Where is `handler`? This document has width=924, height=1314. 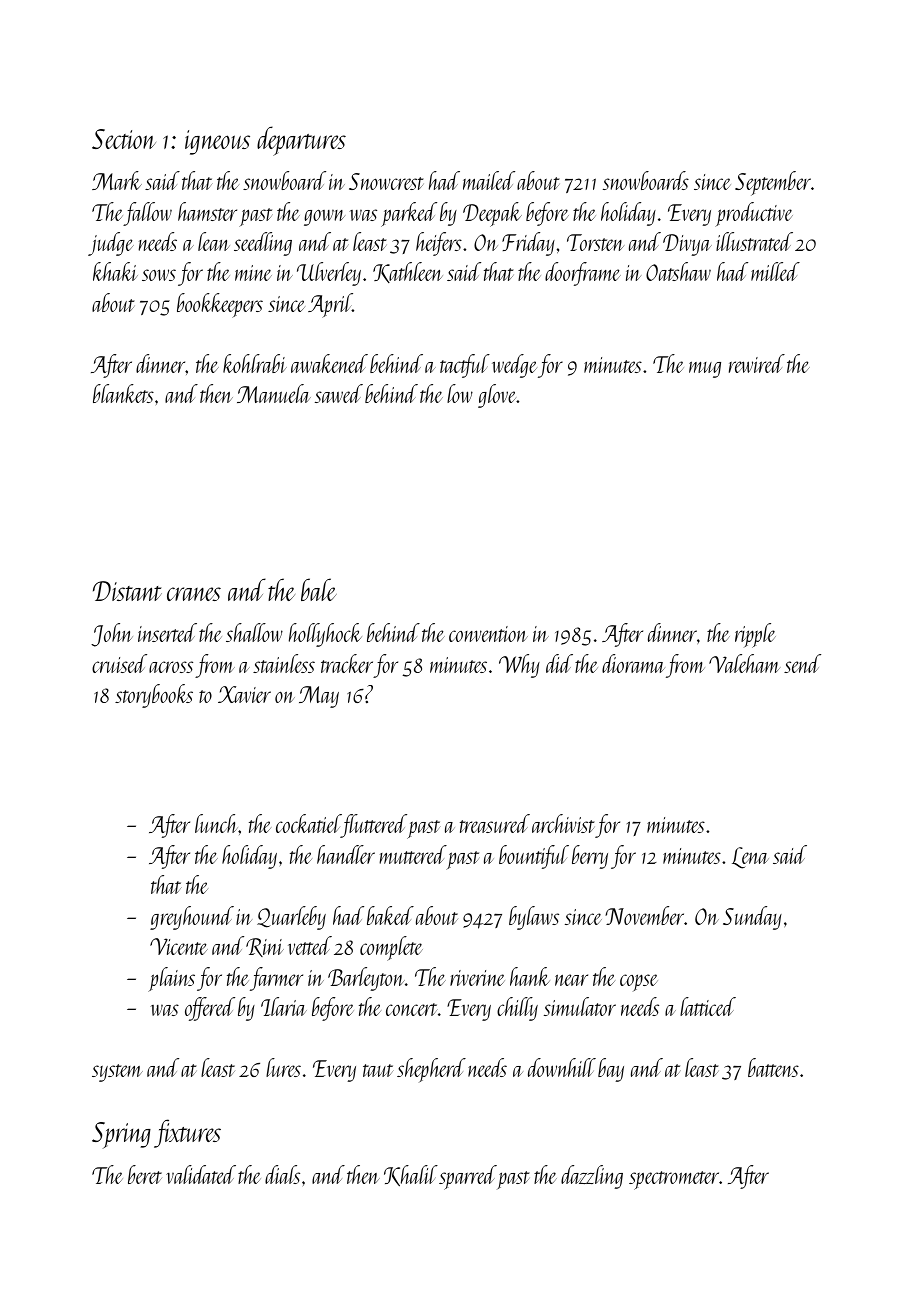
handler is located at coordinates (346, 854).
